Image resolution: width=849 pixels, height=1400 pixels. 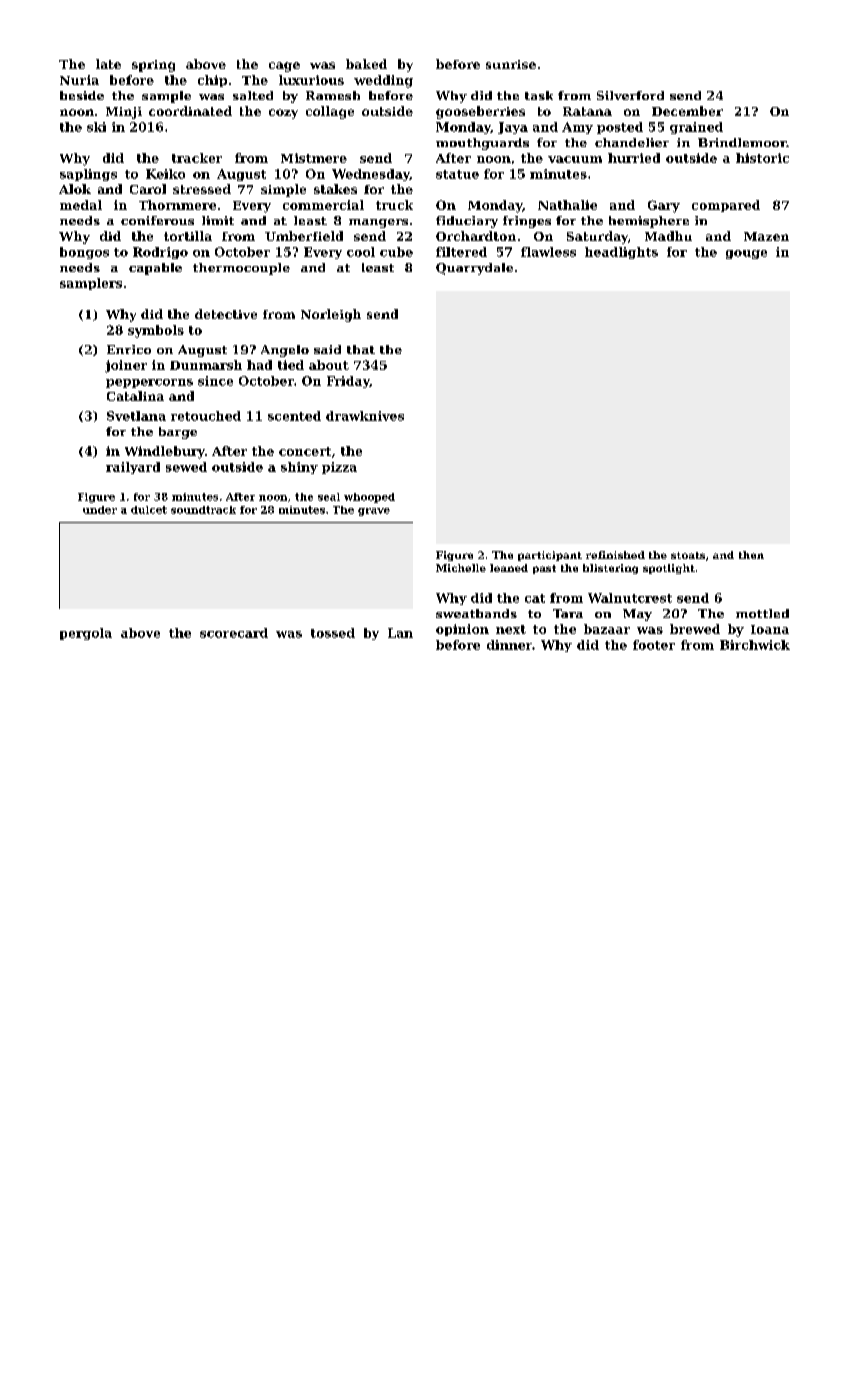 What do you see at coordinates (348, 382) in the document?
I see `Friday` at bounding box center [348, 382].
